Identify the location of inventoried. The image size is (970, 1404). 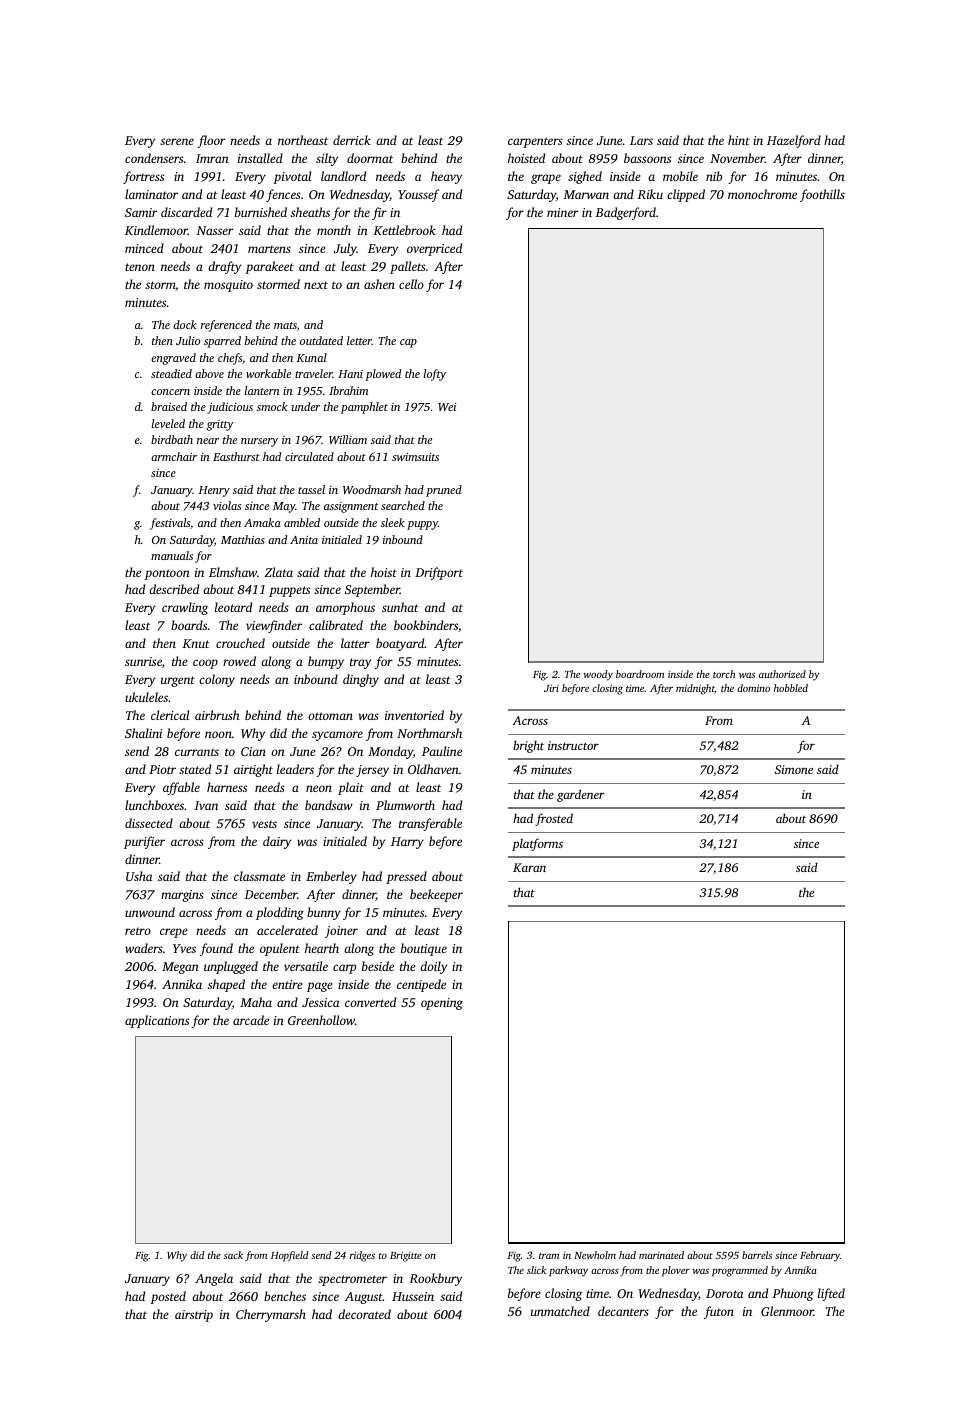
(414, 715).
